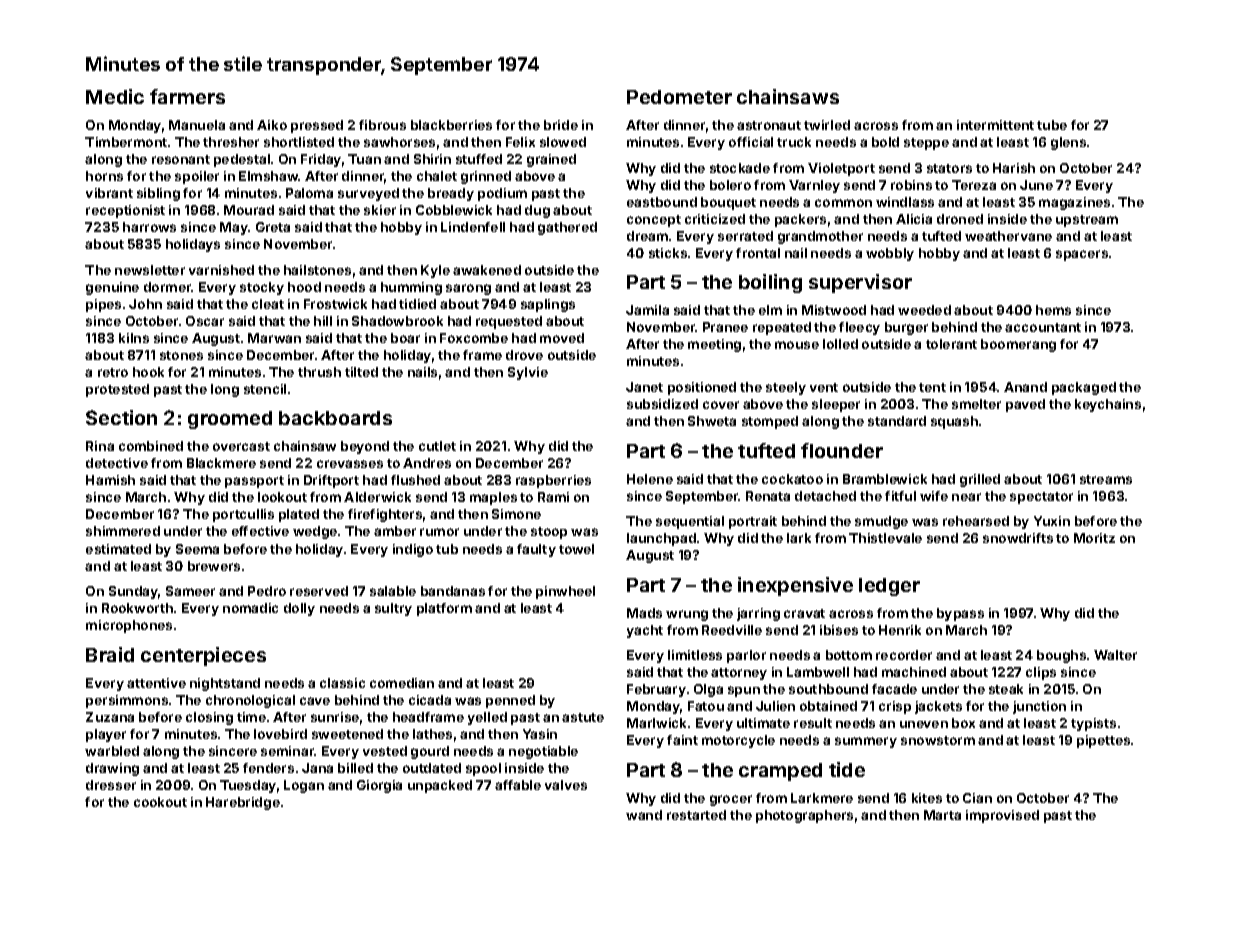 The height and width of the screenshot is (952, 1233). Describe the element at coordinates (1052, 125) in the screenshot. I see `tube` at that location.
